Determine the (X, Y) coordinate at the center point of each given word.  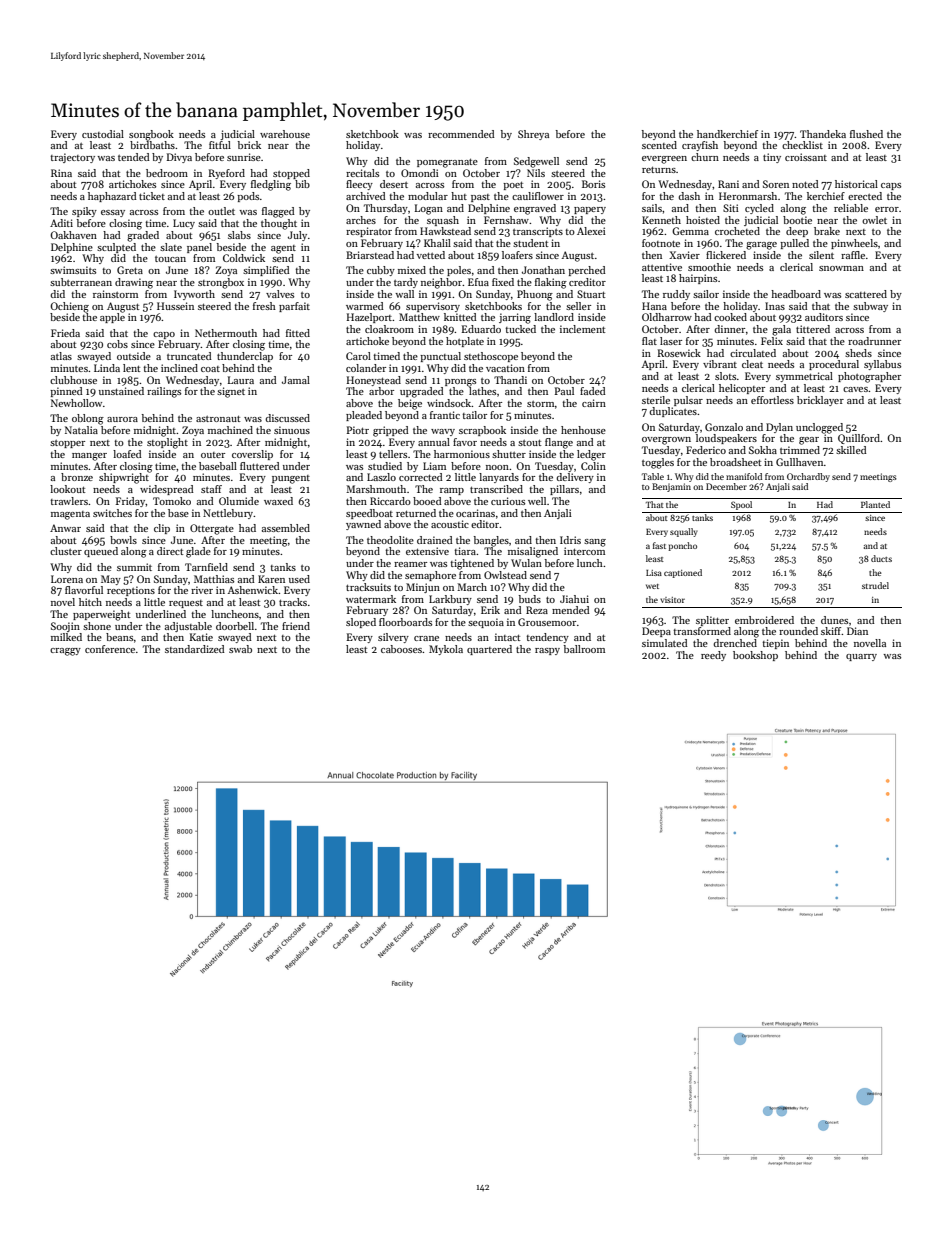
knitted (460, 317)
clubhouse (73, 380)
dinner (729, 329)
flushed (866, 134)
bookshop (755, 656)
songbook (151, 135)
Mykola (446, 650)
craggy (65, 652)
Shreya (533, 135)
